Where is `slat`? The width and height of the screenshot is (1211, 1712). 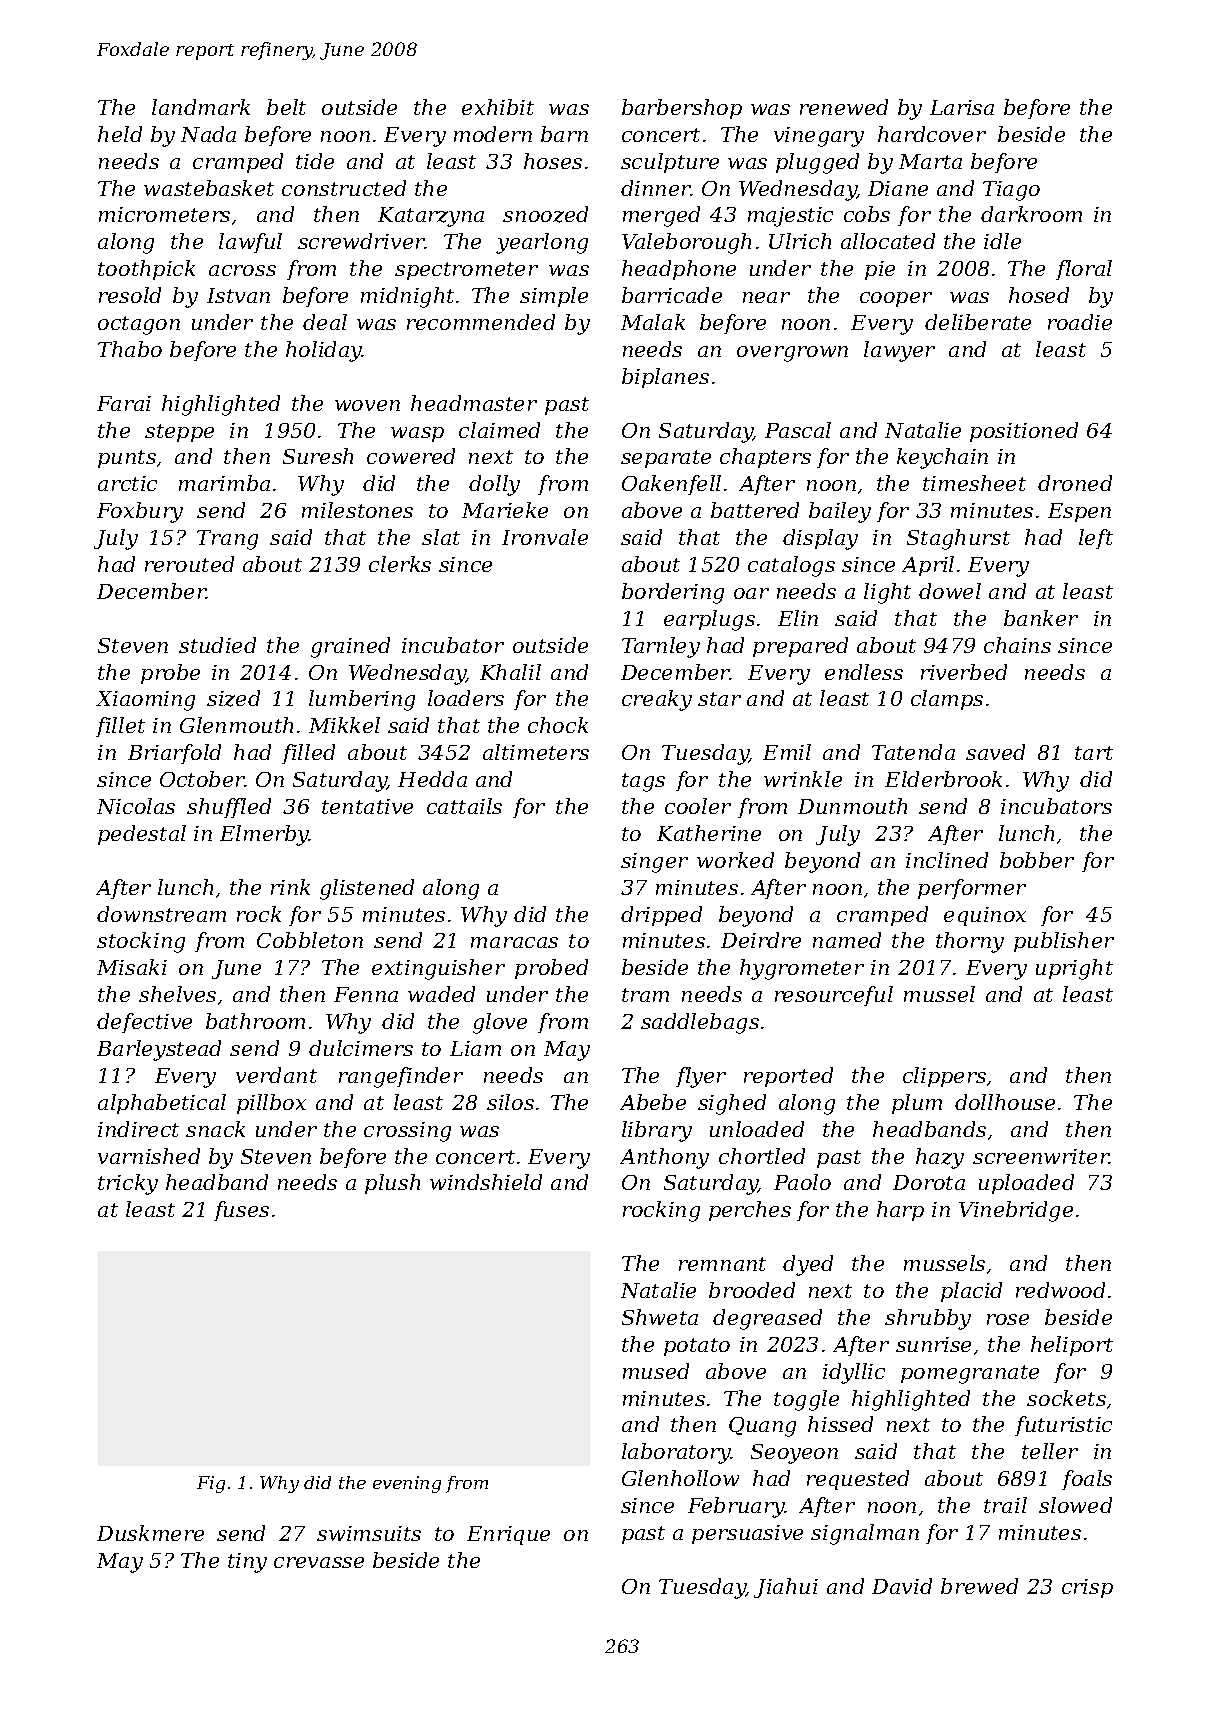
slat is located at coordinates (441, 537).
